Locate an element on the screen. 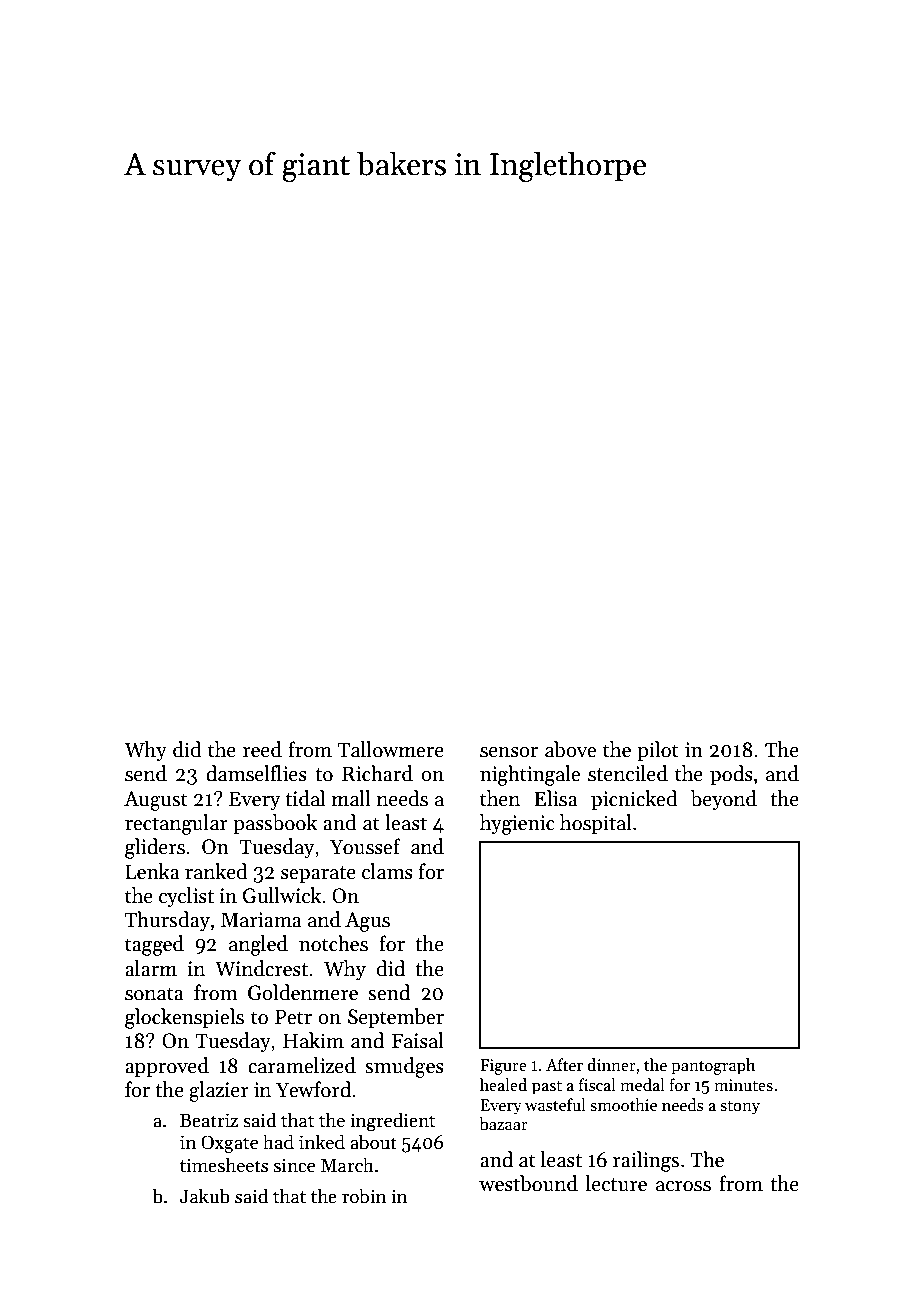  pilot is located at coordinates (658, 751).
